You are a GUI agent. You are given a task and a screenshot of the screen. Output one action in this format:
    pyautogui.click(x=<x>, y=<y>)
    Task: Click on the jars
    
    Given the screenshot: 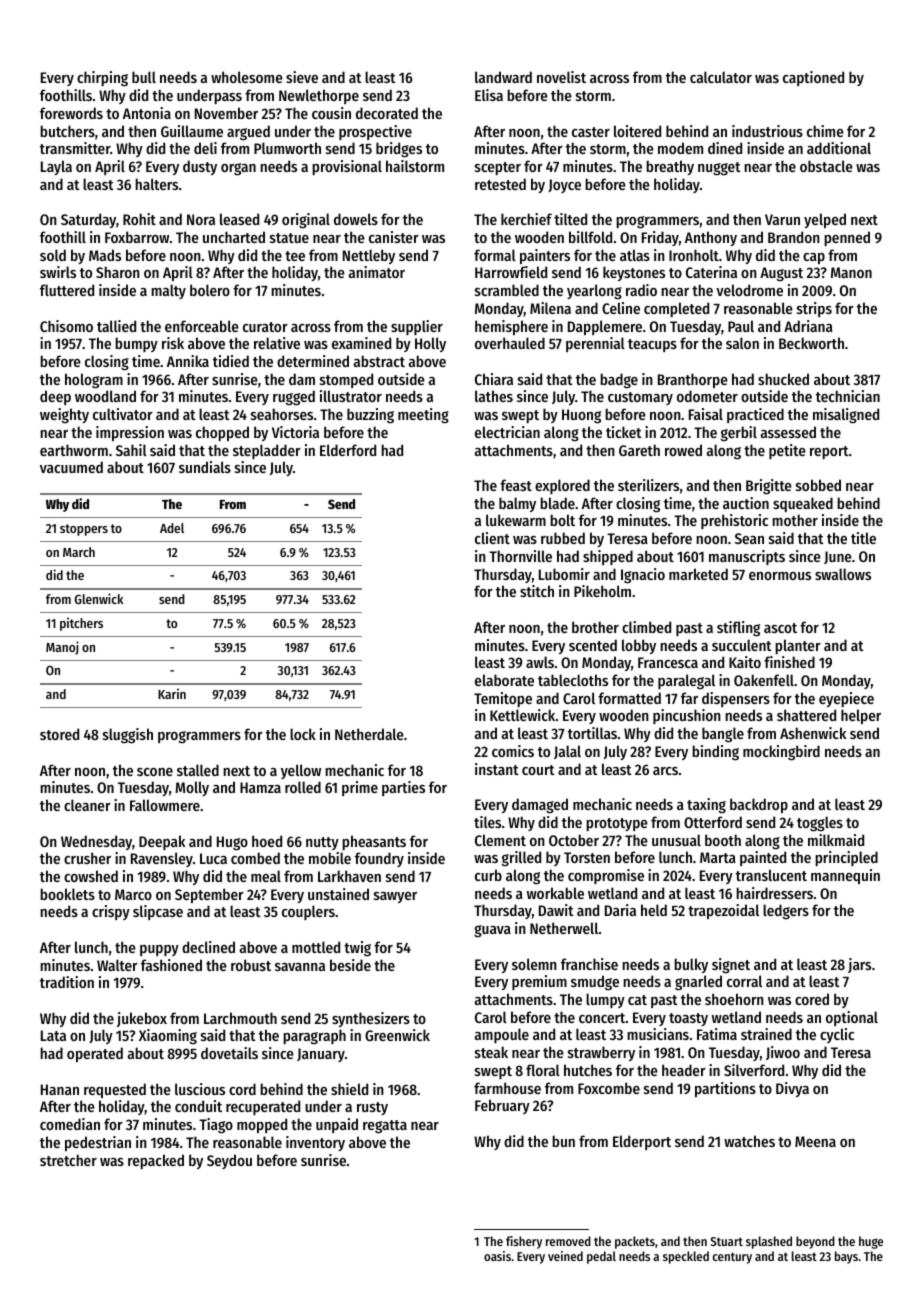 What is the action you would take?
    pyautogui.click(x=859, y=965)
